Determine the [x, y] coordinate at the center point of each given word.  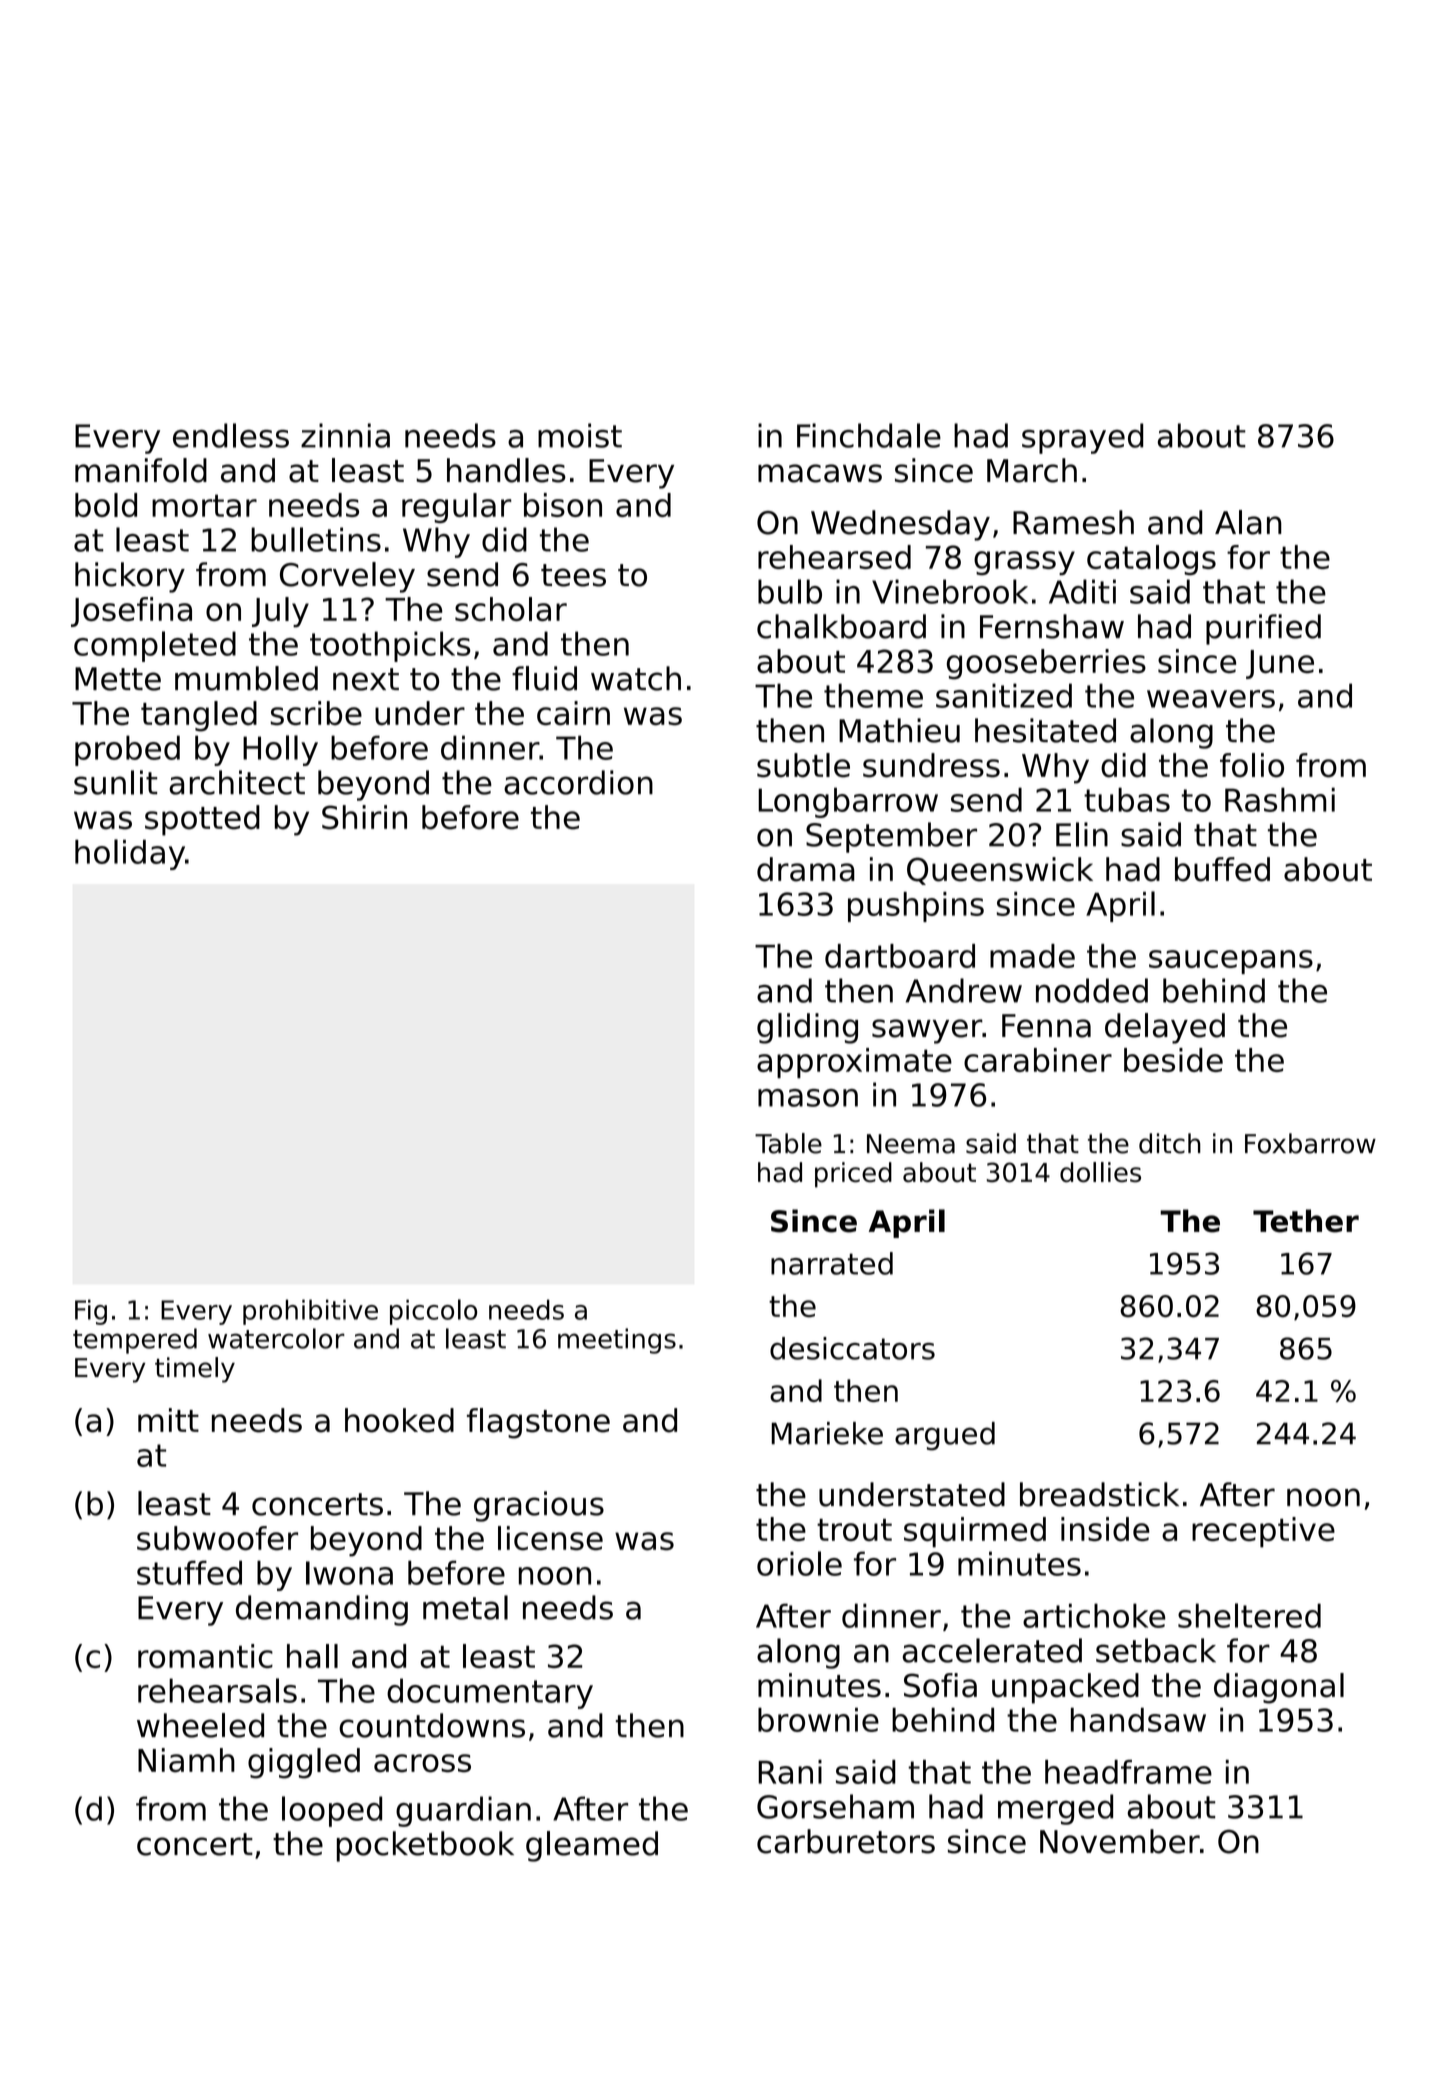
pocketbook [425, 1846]
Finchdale [869, 435]
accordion [578, 782]
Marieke [827, 1433]
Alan [1248, 522]
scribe [316, 713]
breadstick [1099, 1494]
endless [231, 435]
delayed [1165, 1028]
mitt [168, 1420]
